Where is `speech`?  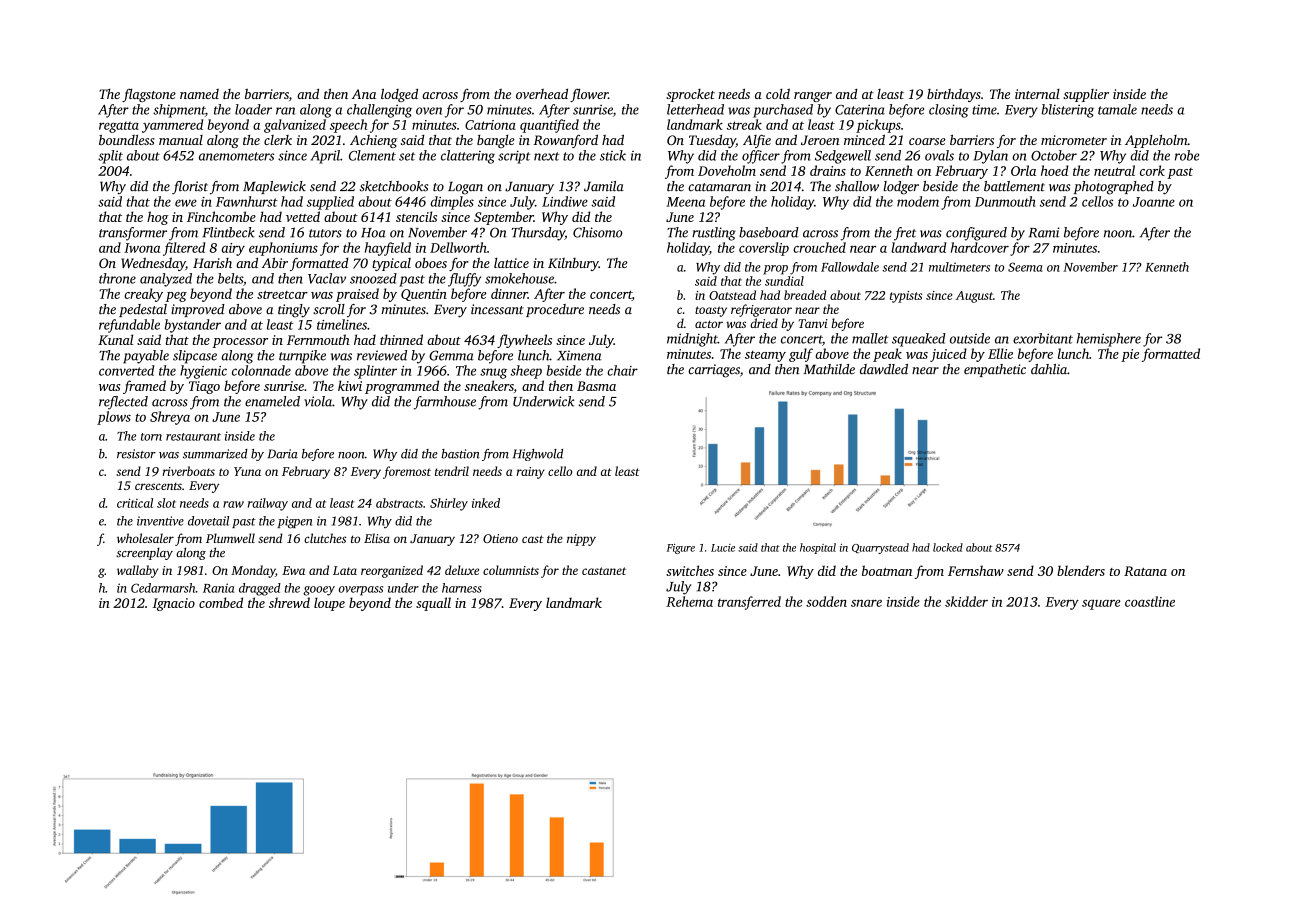
speech is located at coordinates (348, 126).
